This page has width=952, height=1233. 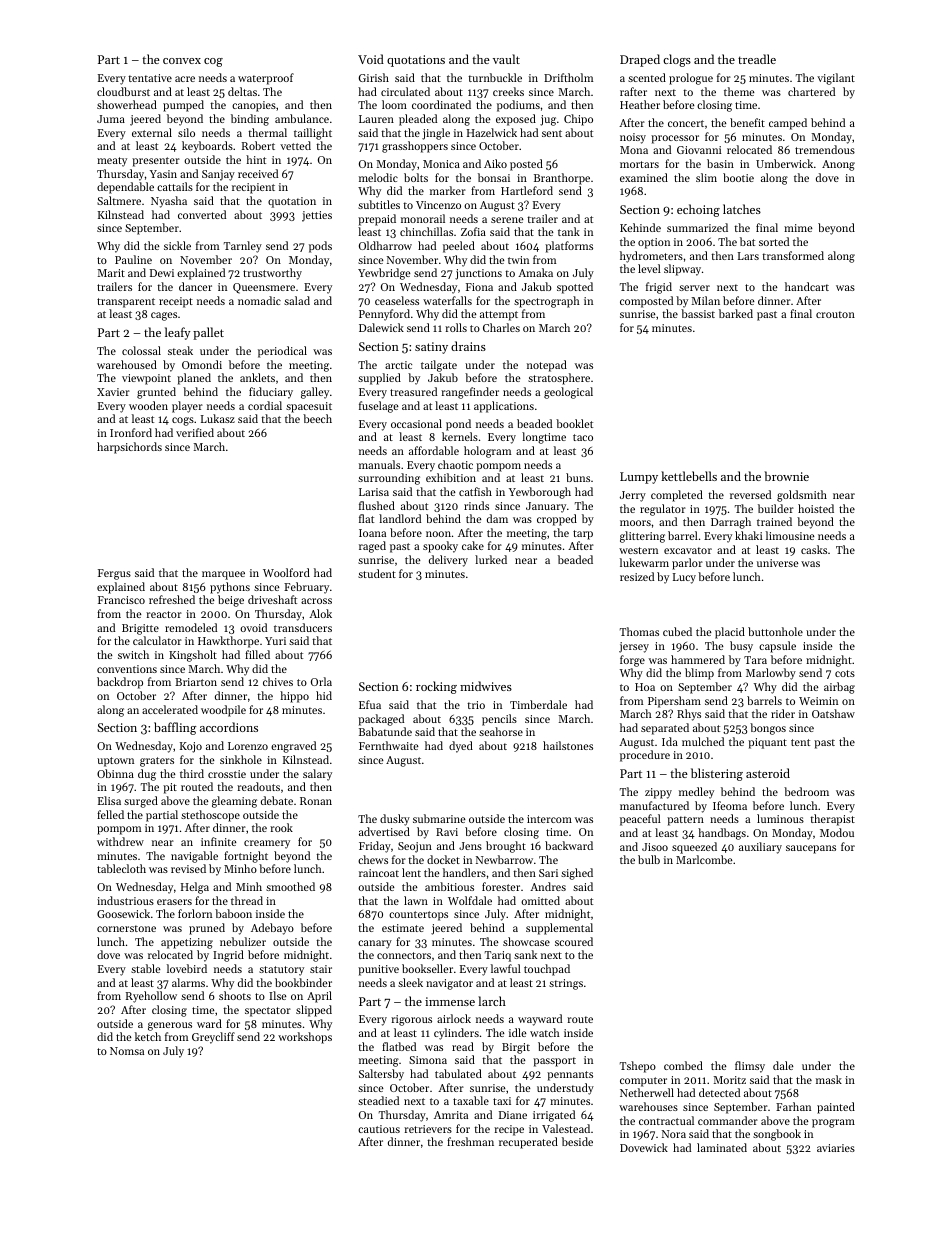 What do you see at coordinates (748, 256) in the page?
I see `Lars` at bounding box center [748, 256].
